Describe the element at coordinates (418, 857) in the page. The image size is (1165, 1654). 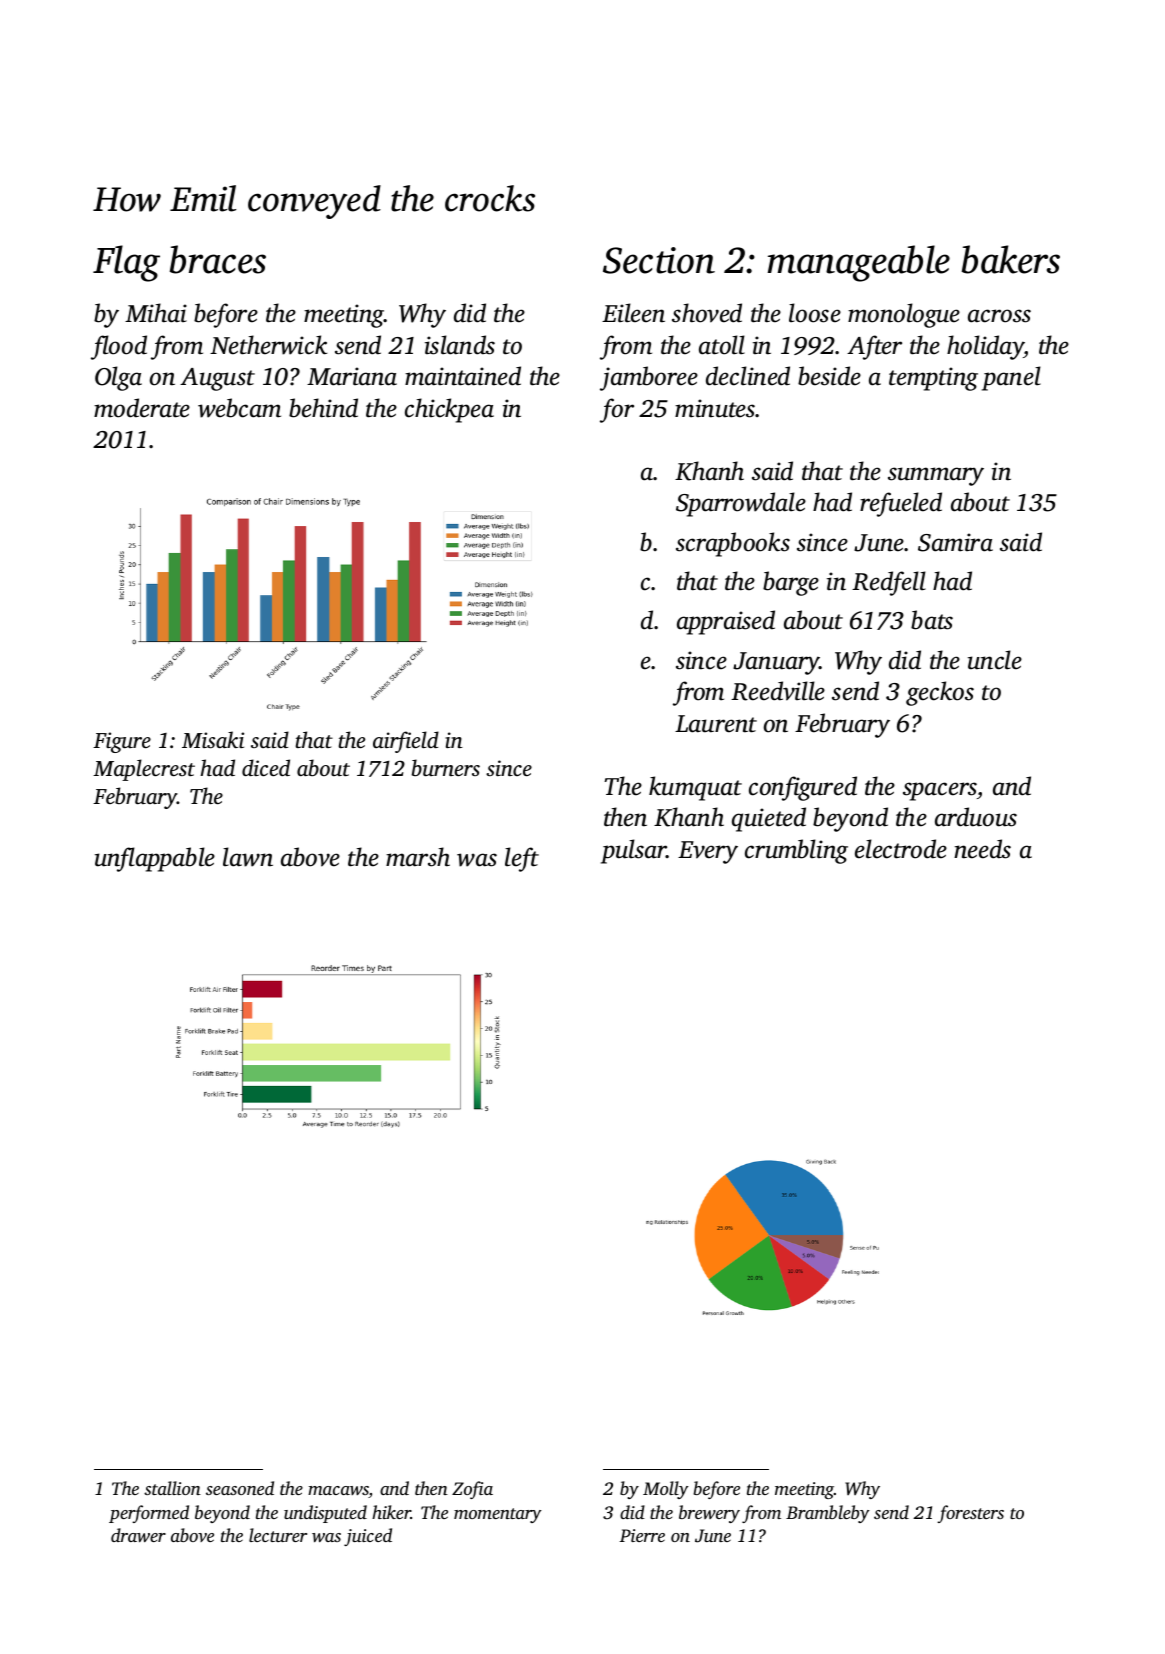
I see `marsh` at that location.
